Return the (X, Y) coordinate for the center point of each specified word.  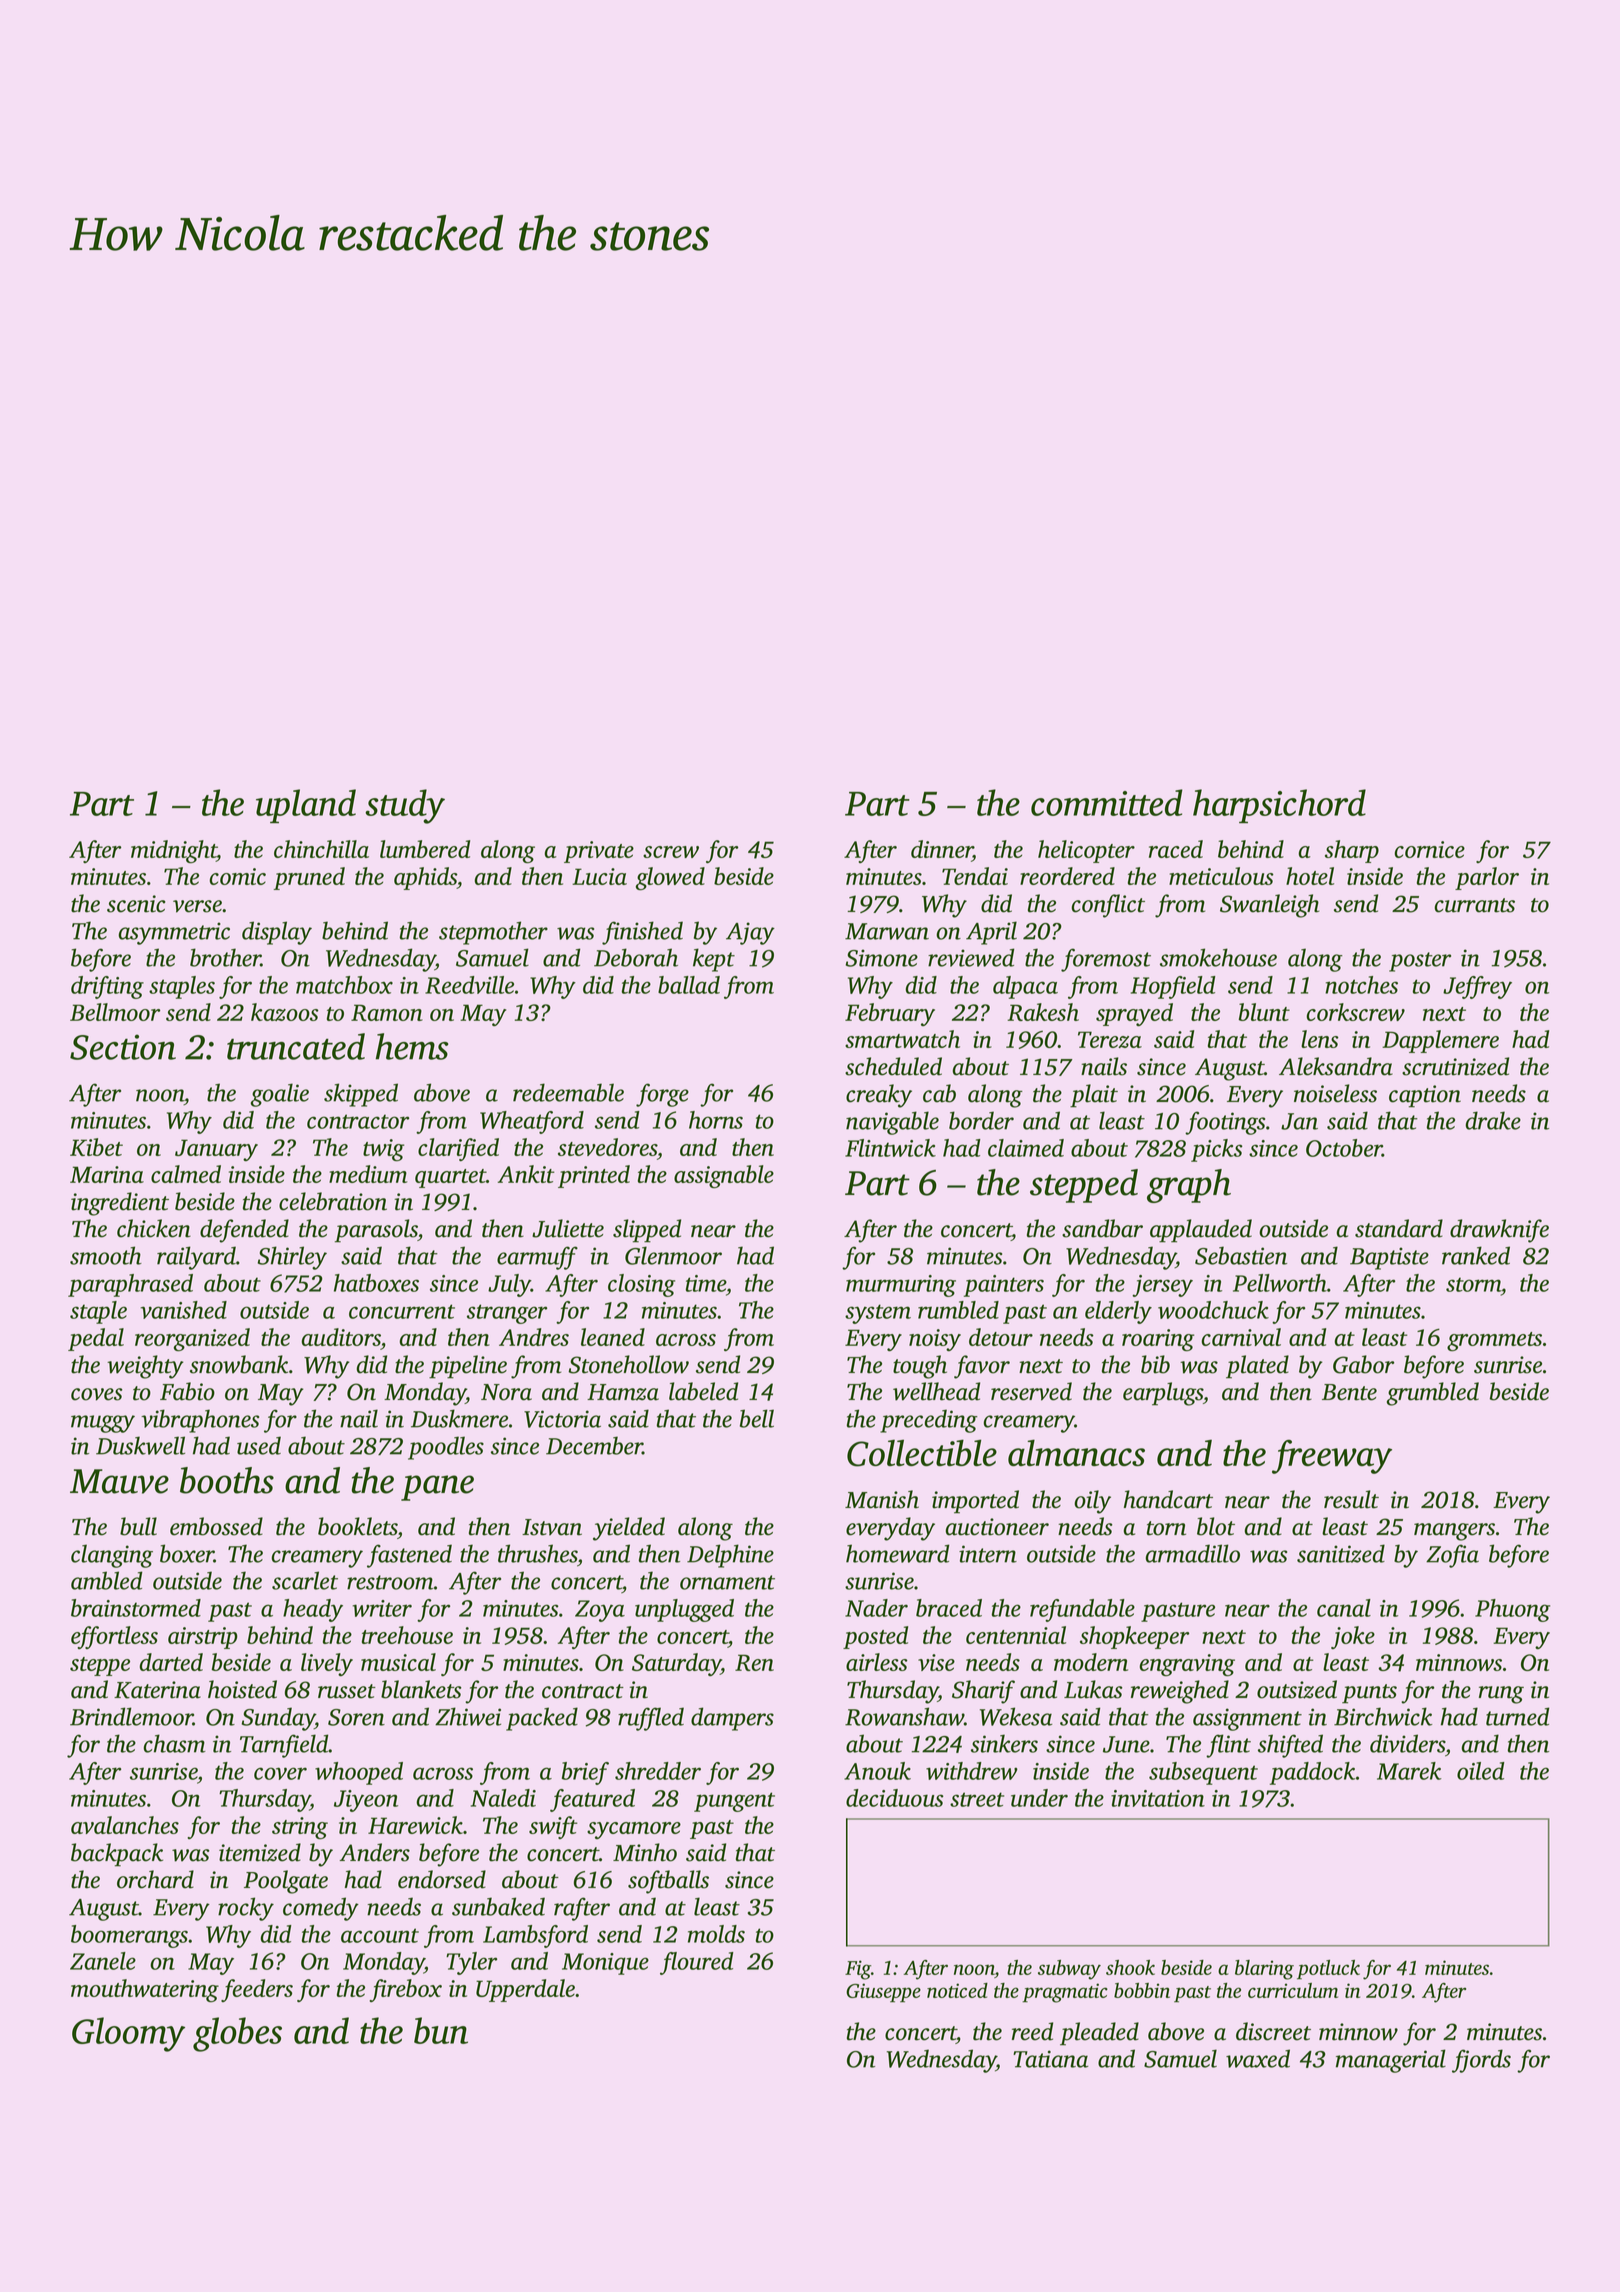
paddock (1313, 1773)
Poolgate (286, 1882)
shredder (658, 1771)
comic (238, 876)
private (599, 852)
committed (1107, 802)
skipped (361, 1095)
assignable (724, 1176)
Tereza (1110, 1039)
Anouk (877, 1771)
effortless (114, 1637)
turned (1517, 1716)
